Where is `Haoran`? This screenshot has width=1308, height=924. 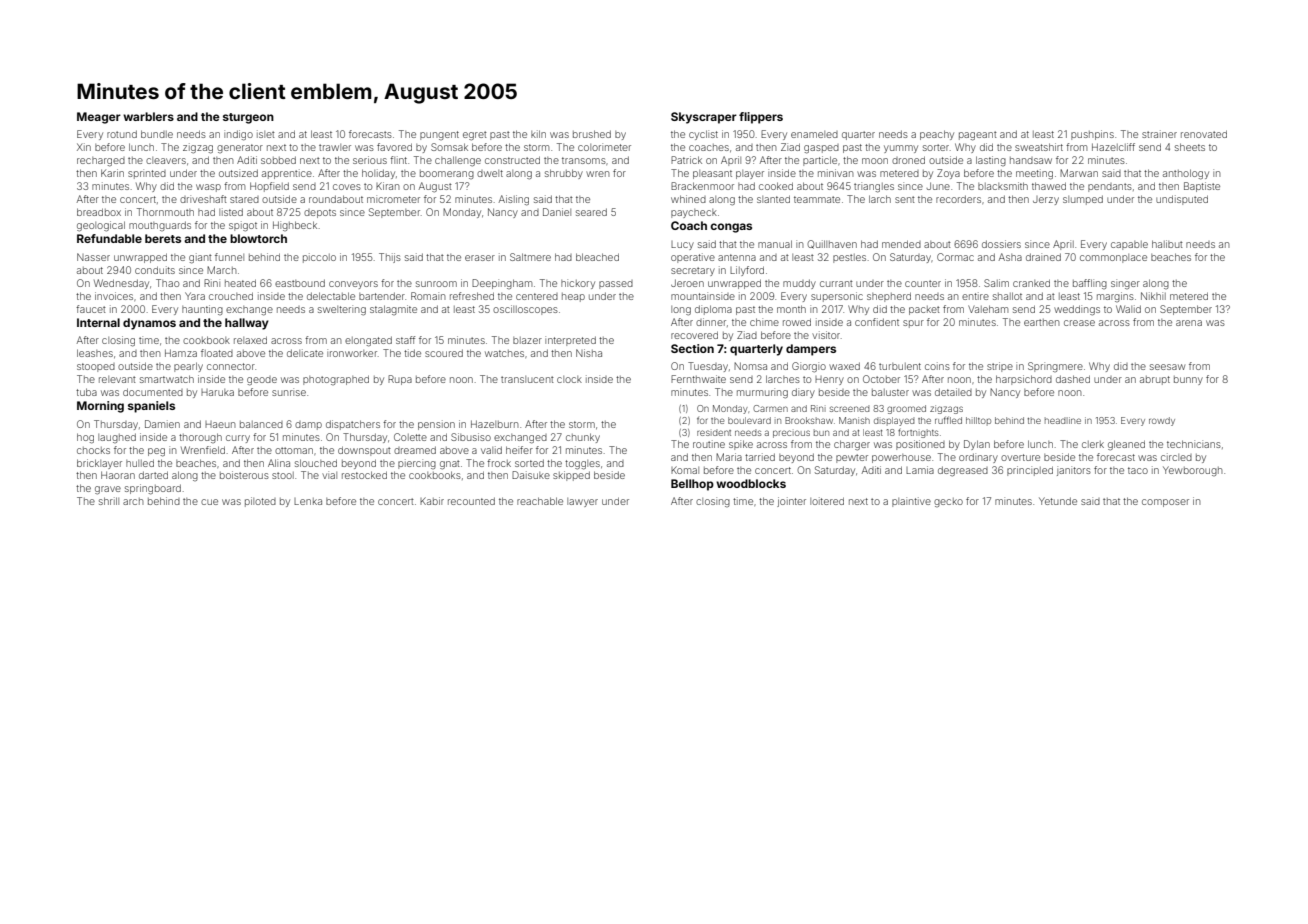
Haoran is located at coordinates (118, 475).
